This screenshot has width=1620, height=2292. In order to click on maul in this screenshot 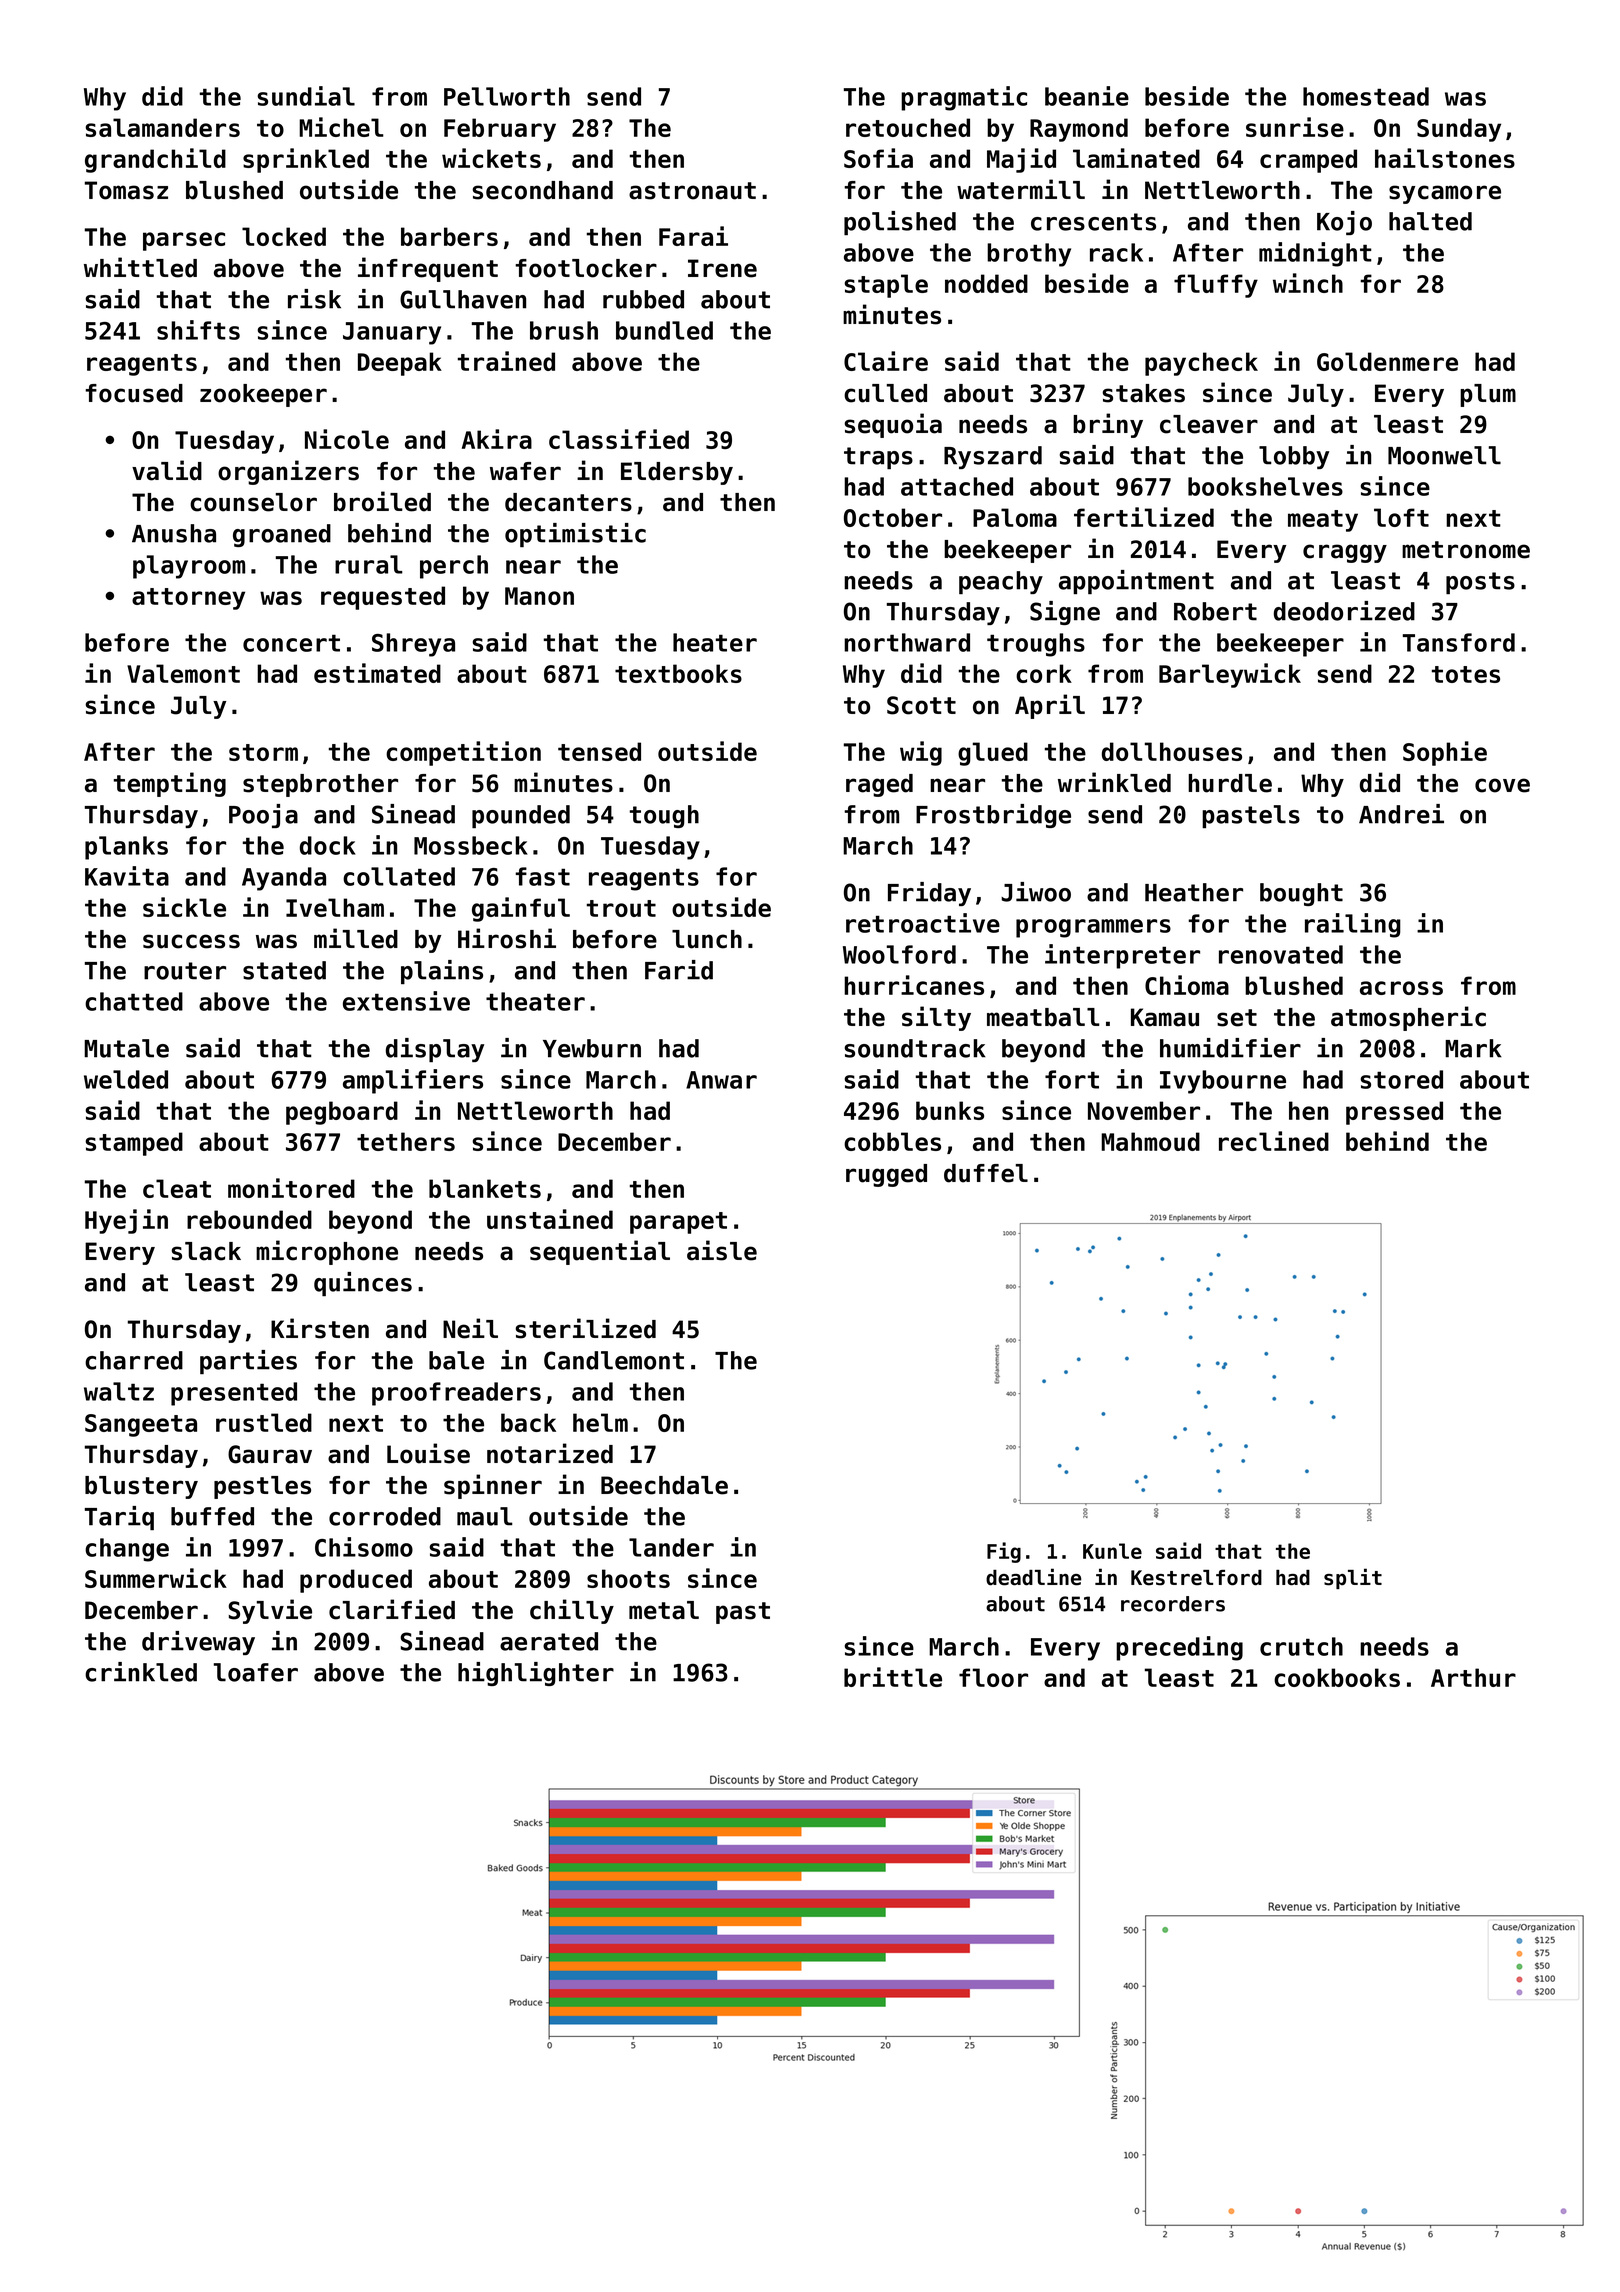, I will do `click(484, 1516)`.
